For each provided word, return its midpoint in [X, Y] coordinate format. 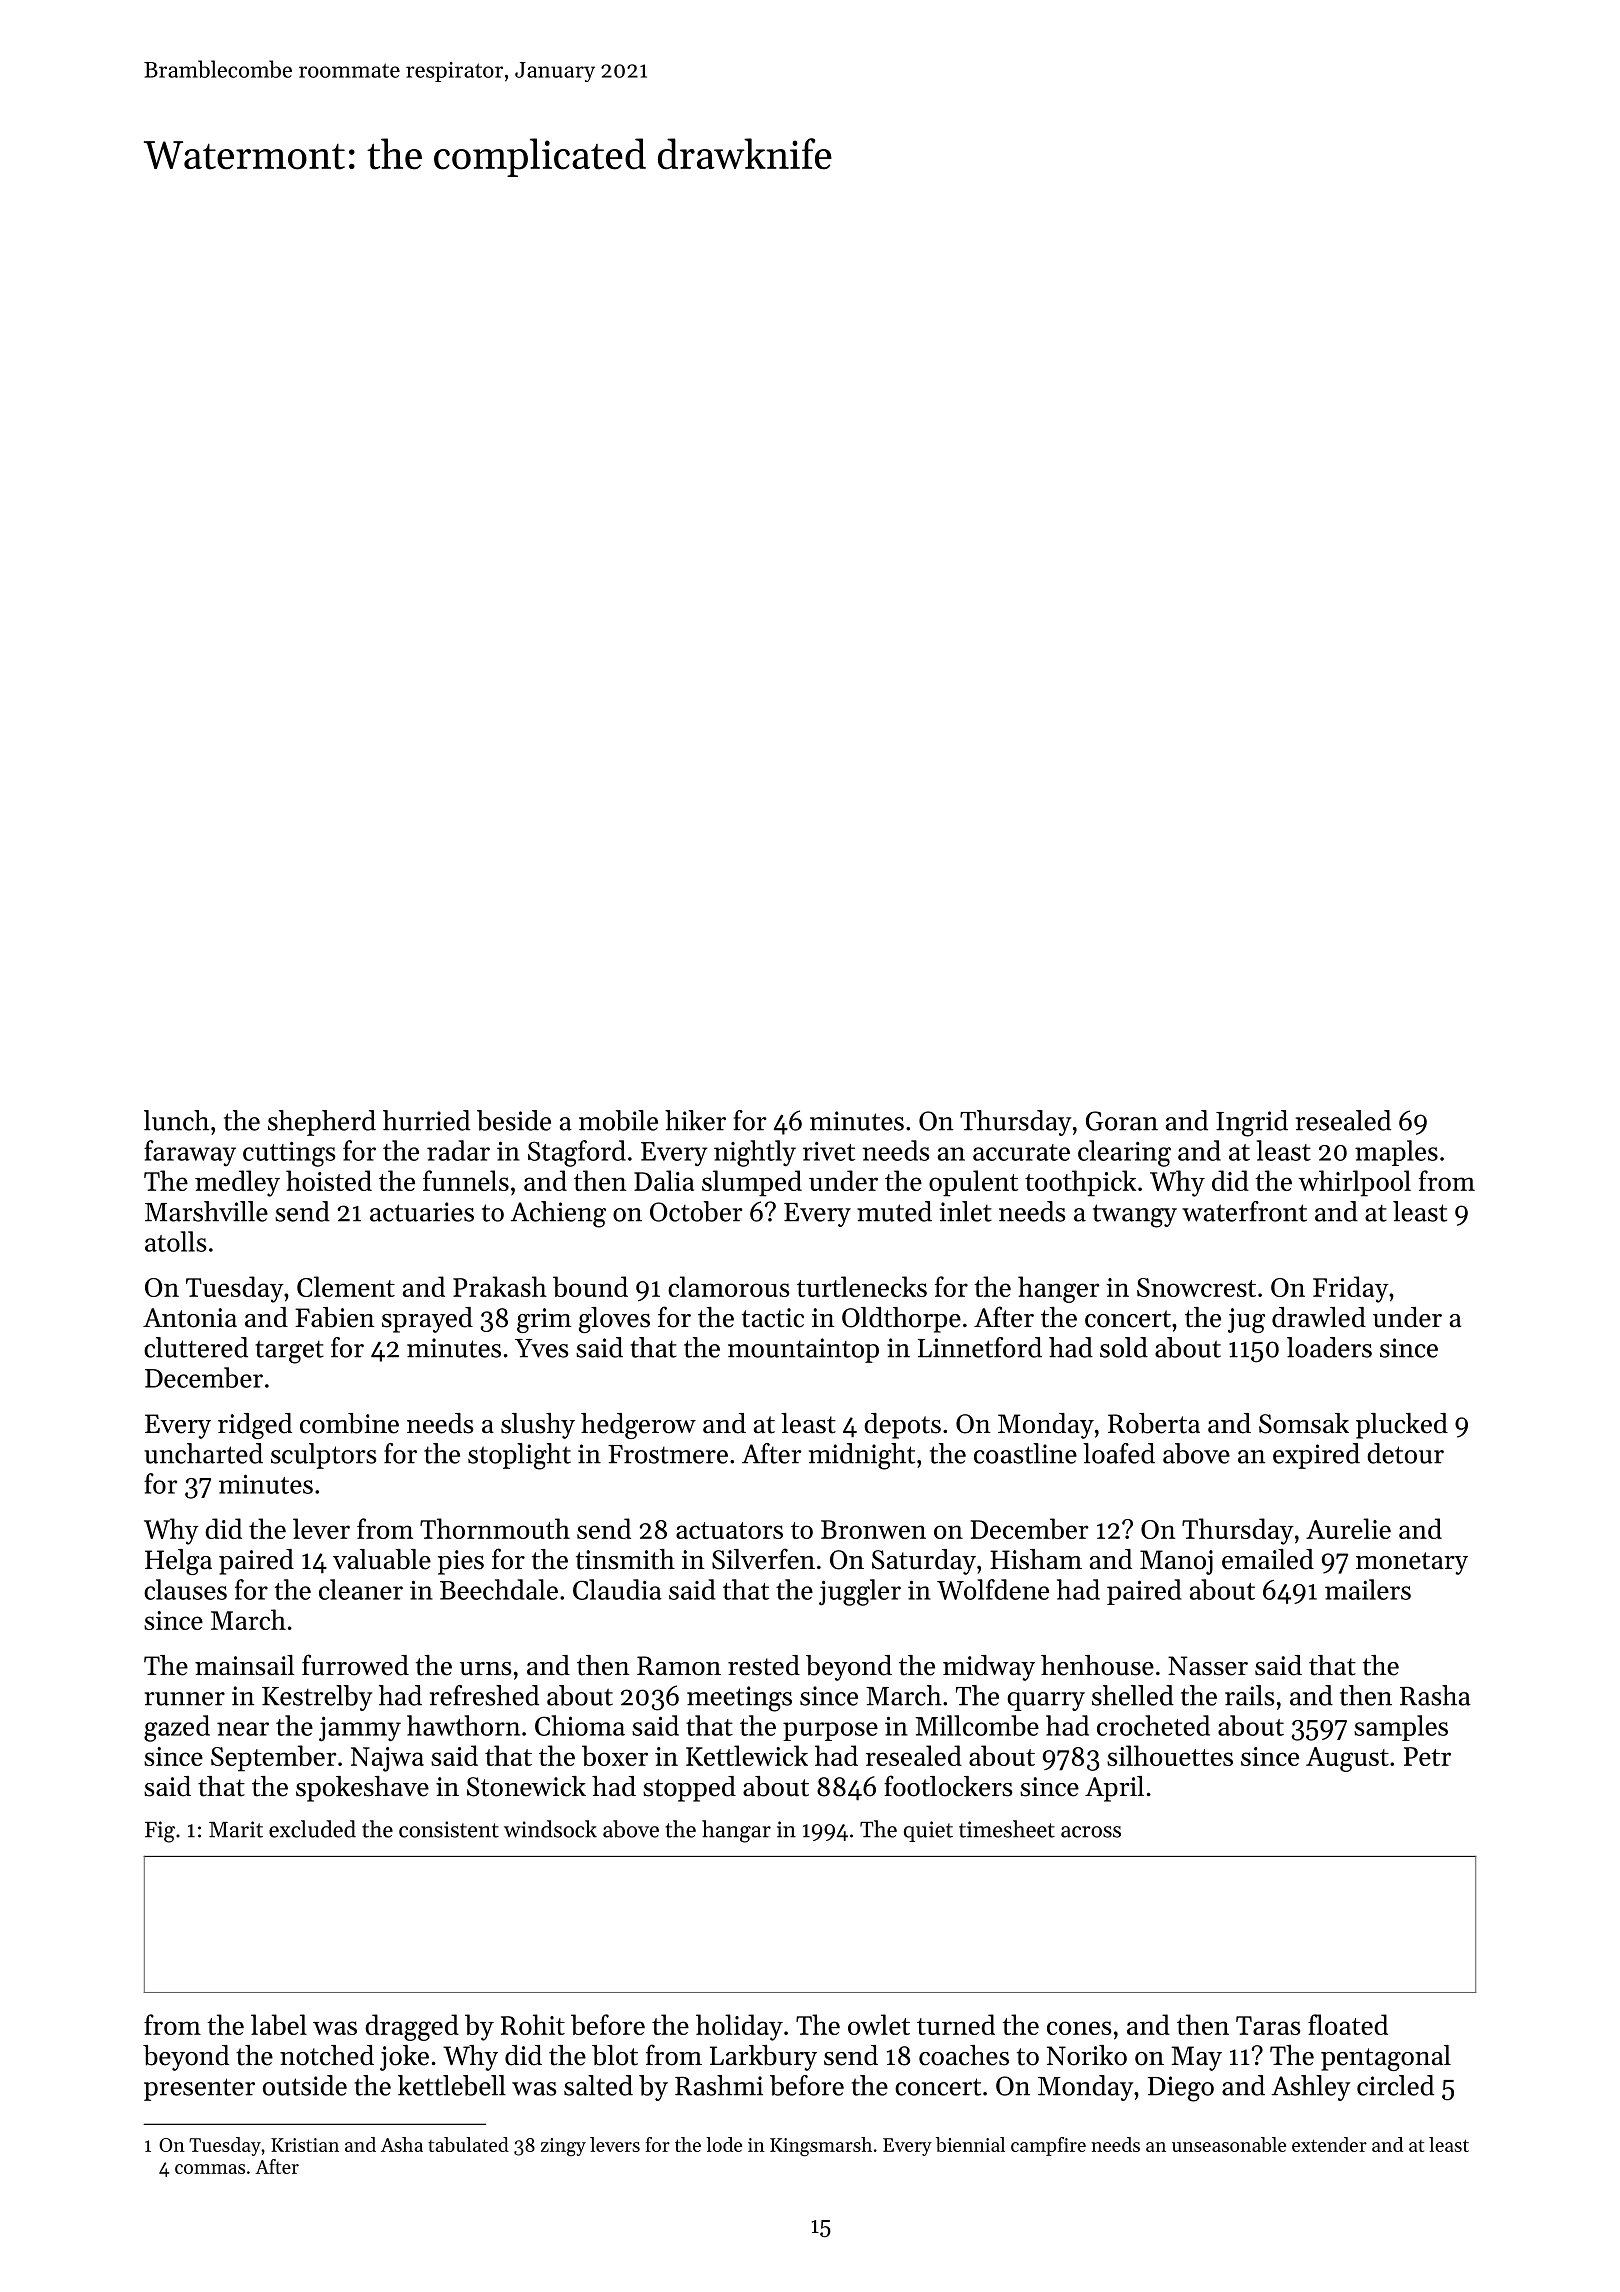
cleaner [361, 1589]
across [1091, 1832]
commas [210, 2169]
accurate [1021, 1152]
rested [764, 1665]
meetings [739, 1699]
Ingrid [1252, 1123]
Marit [236, 1829]
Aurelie [1348, 1528]
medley [237, 1183]
